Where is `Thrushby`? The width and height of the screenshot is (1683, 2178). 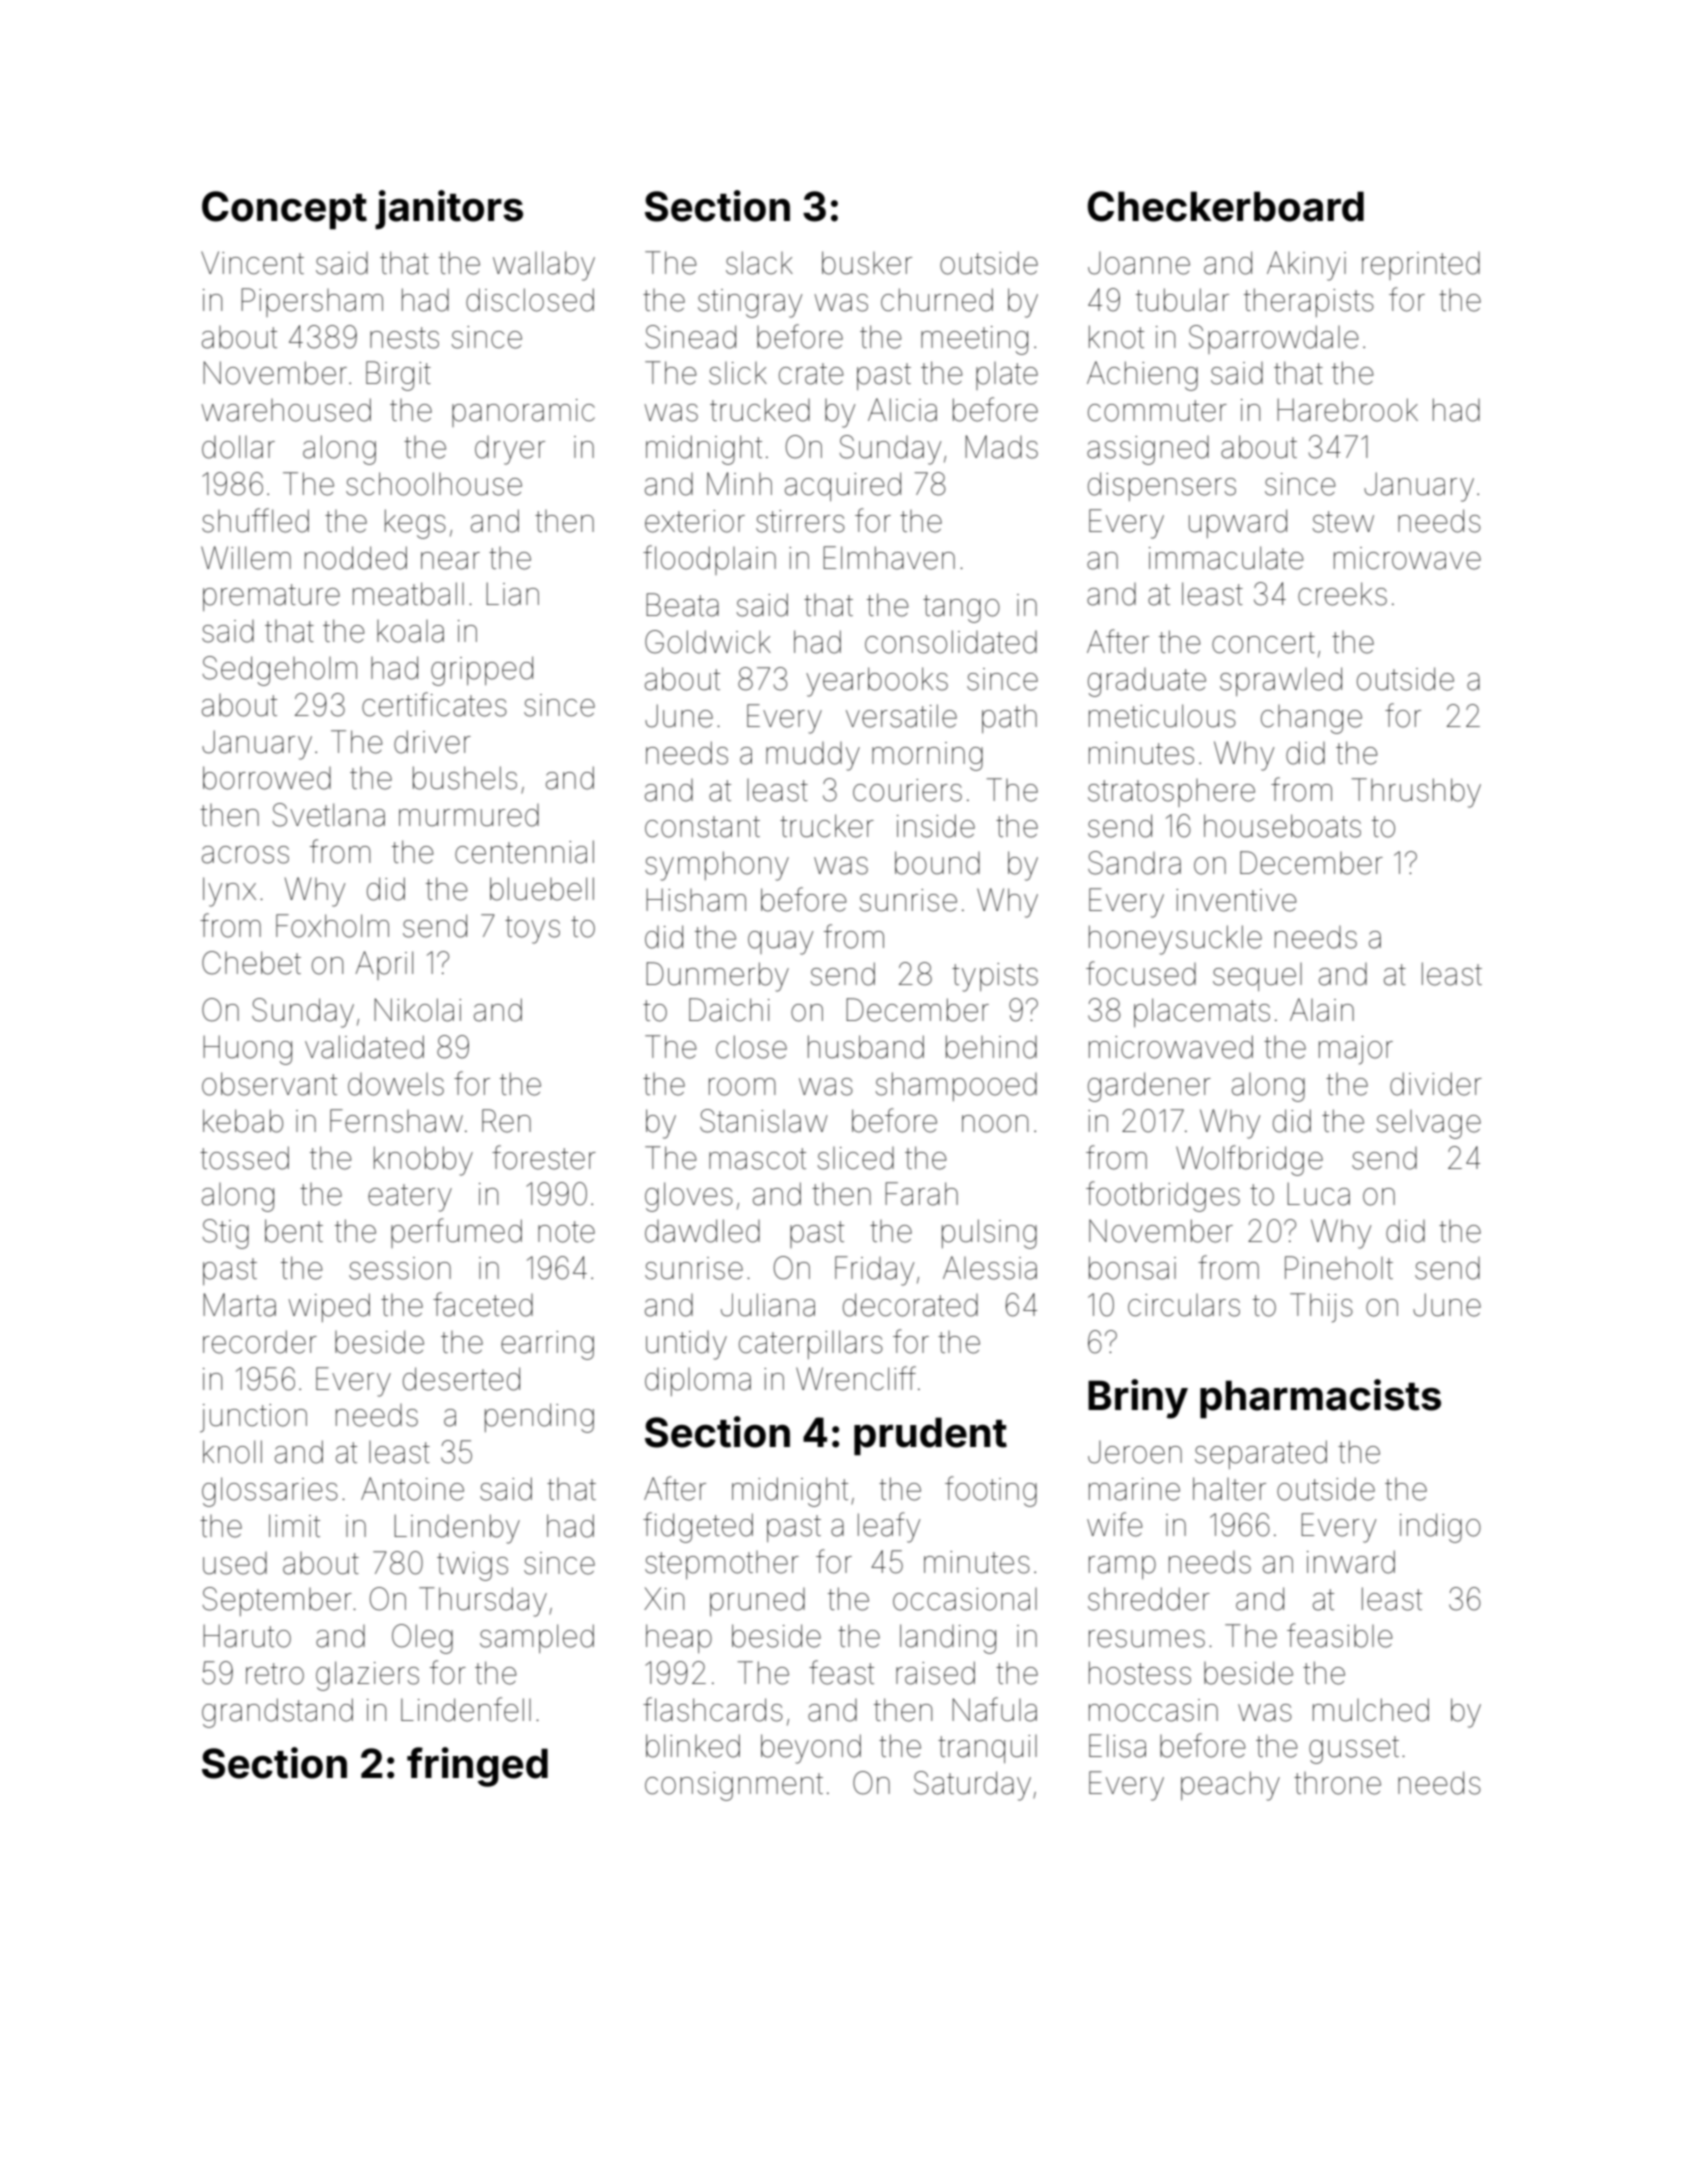
Thrushby is located at coordinates (1416, 793).
